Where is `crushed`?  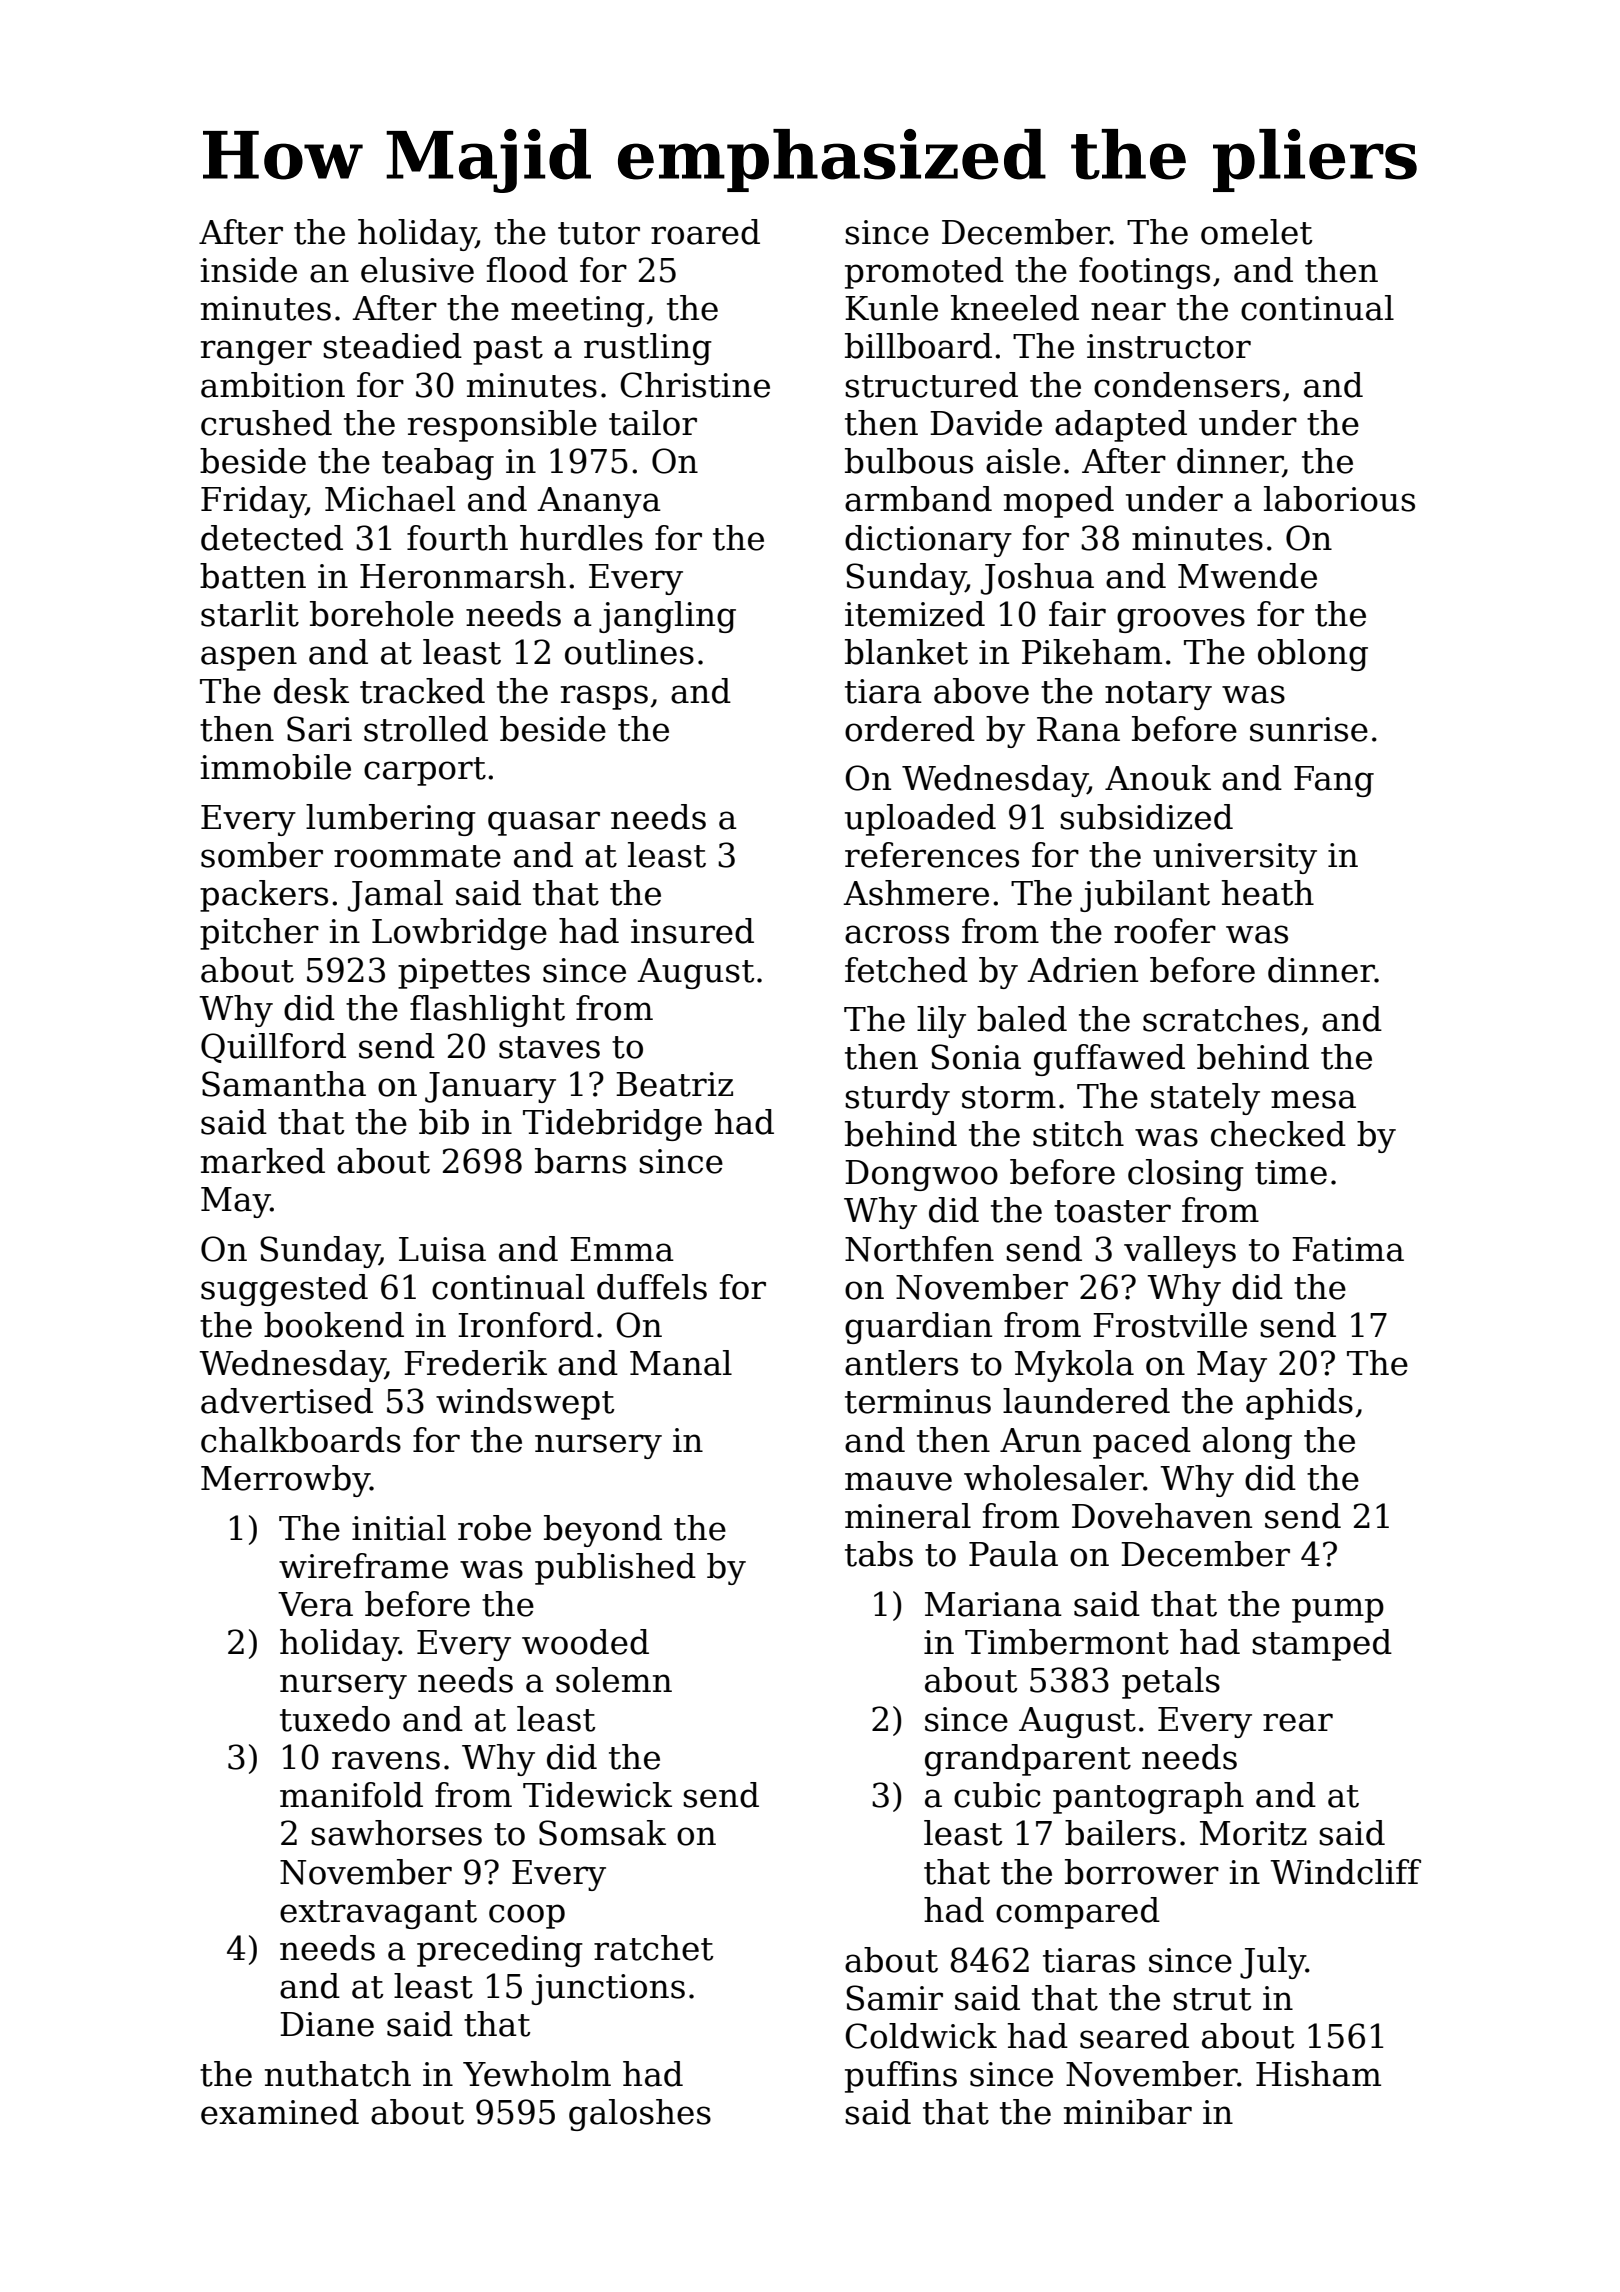
crushed is located at coordinates (266, 423).
